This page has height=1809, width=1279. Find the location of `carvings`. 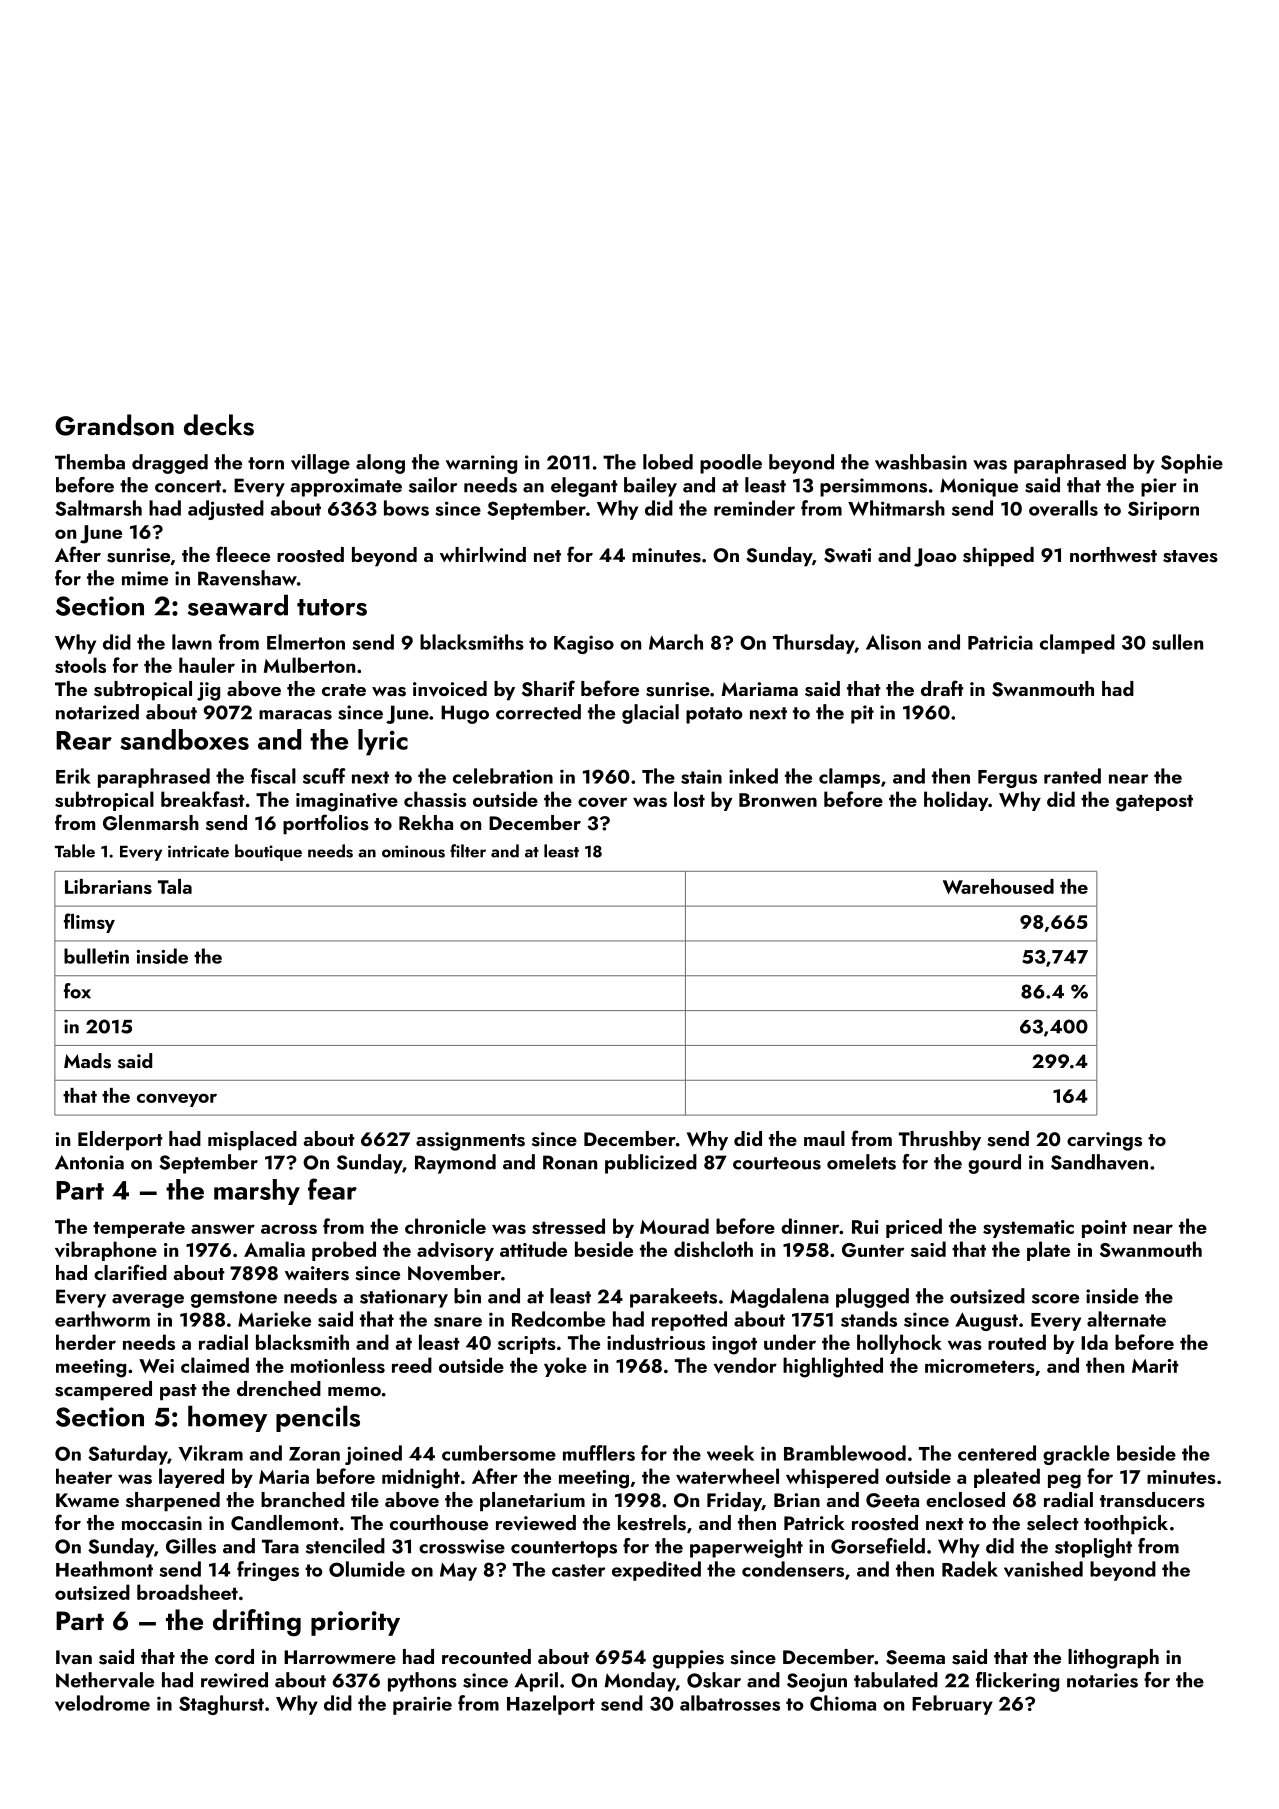

carvings is located at coordinates (1104, 1141).
